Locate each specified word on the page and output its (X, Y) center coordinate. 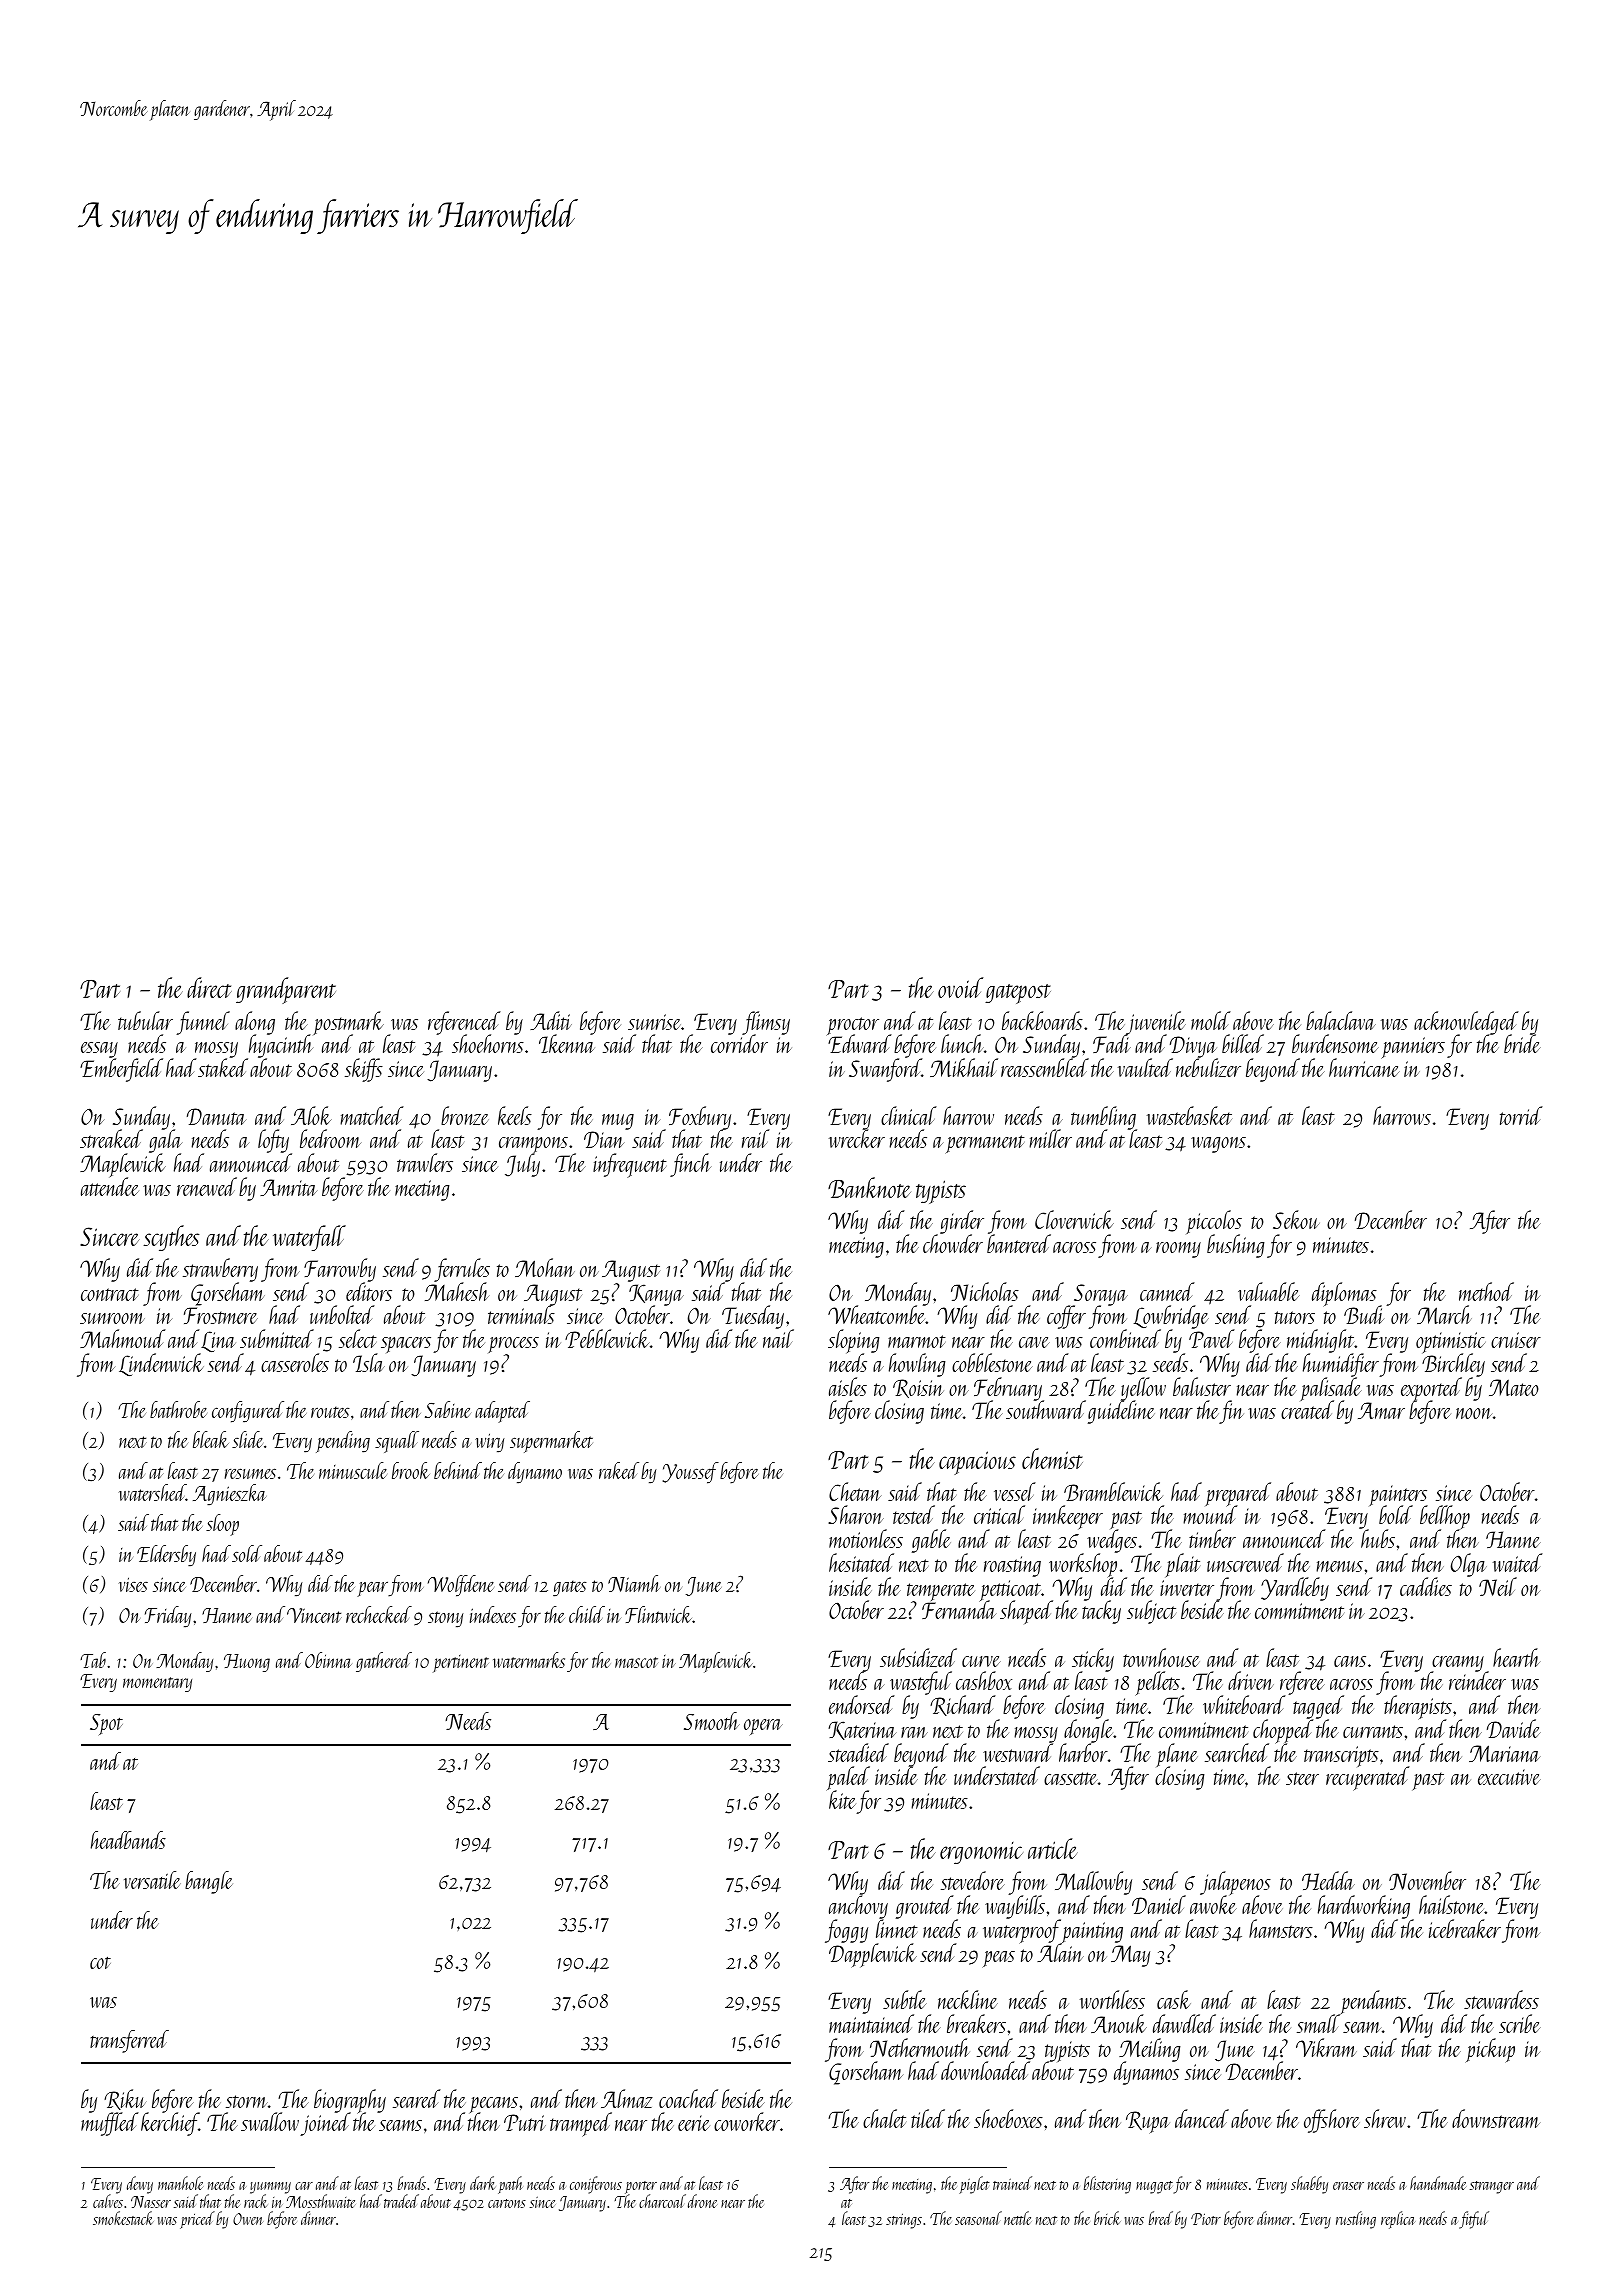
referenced (464, 1023)
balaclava (1341, 1020)
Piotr (1206, 2219)
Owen (248, 2219)
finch (690, 1165)
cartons (507, 2203)
